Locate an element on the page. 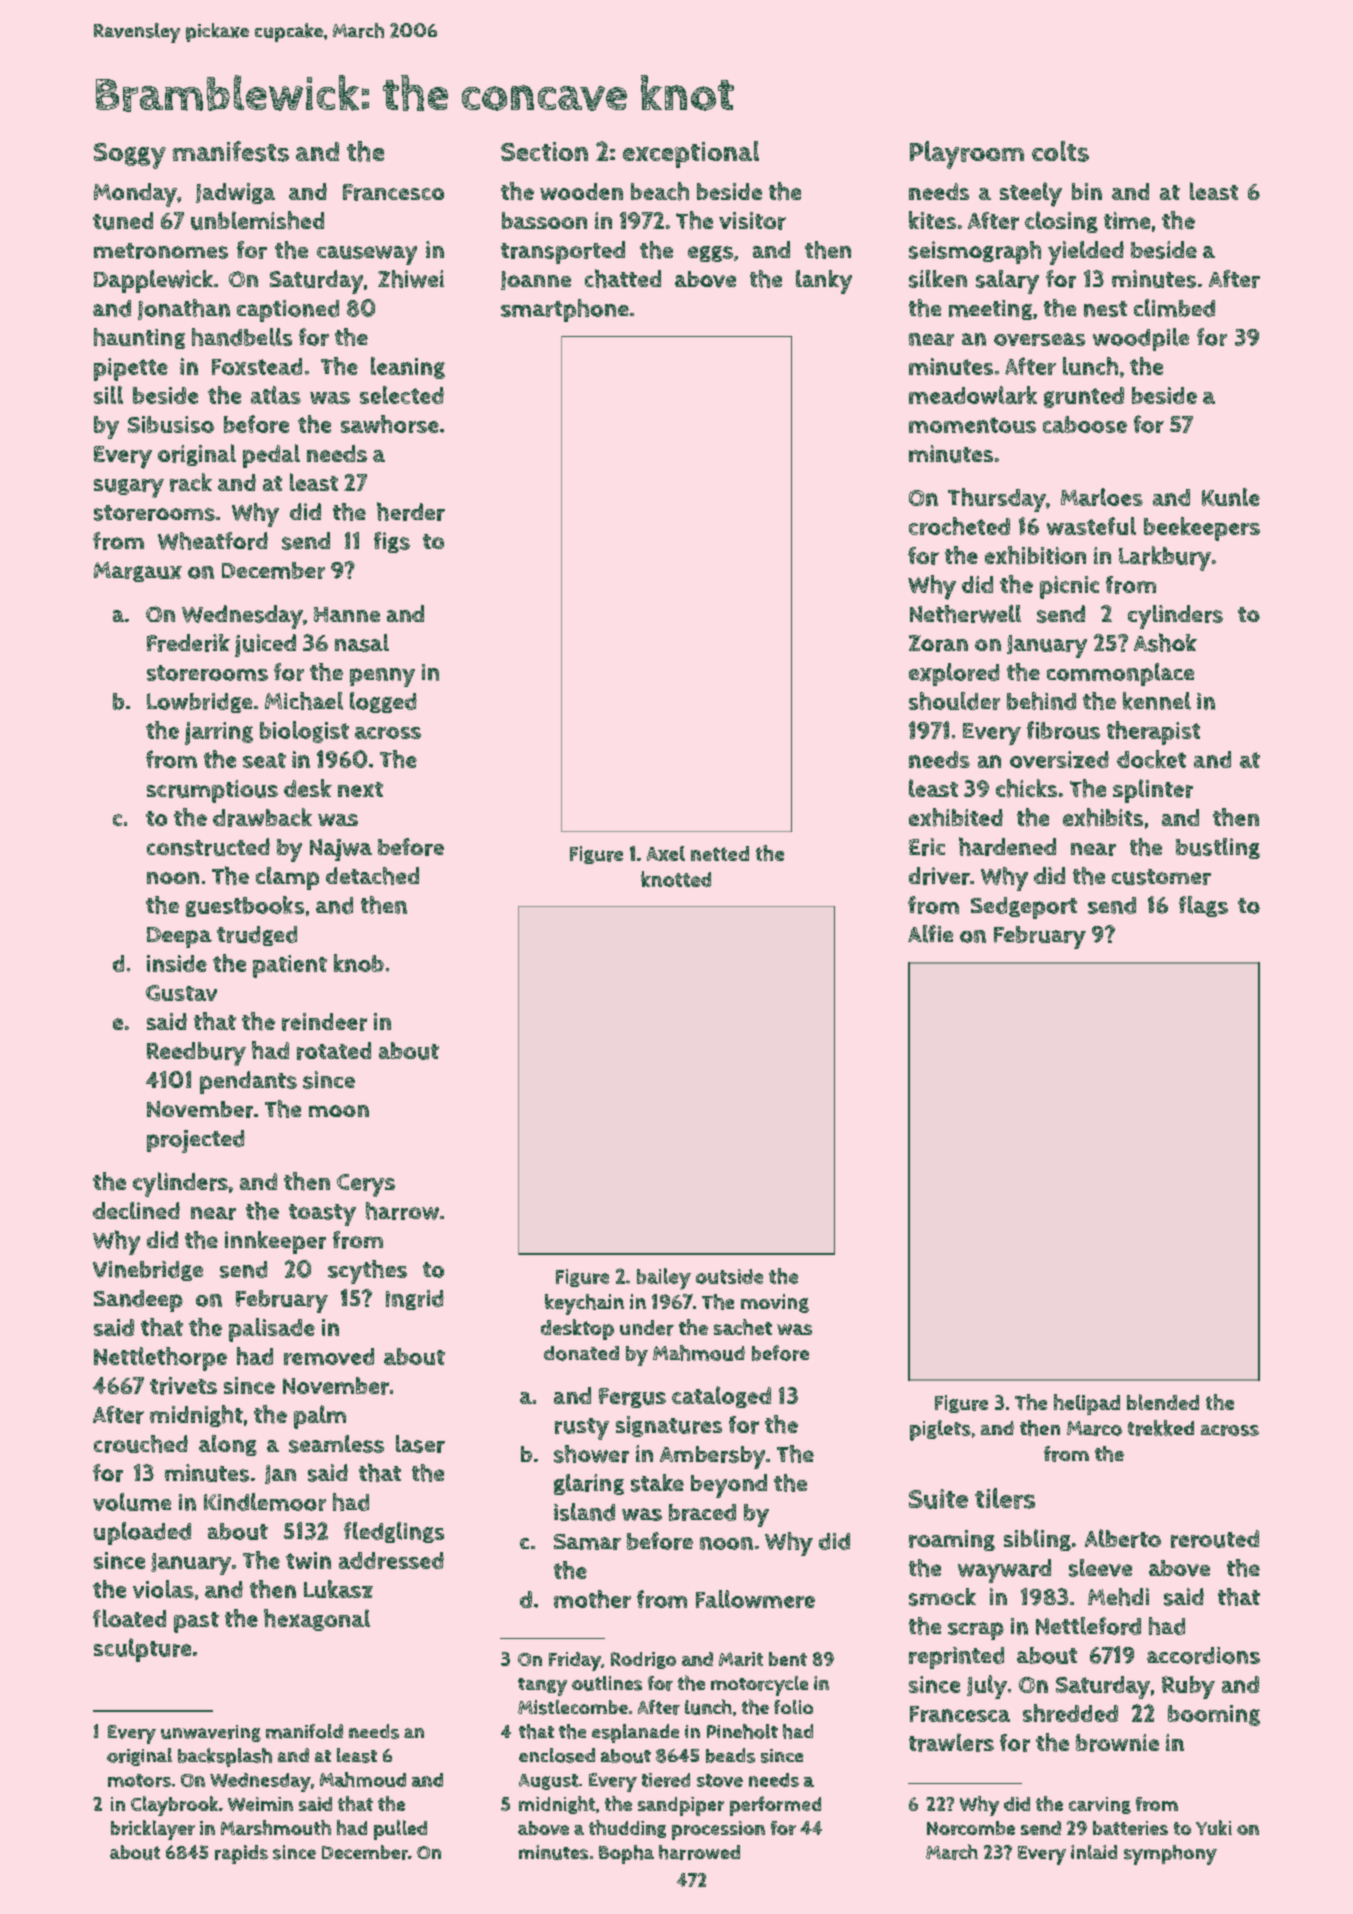  behind is located at coordinates (1041, 701).
